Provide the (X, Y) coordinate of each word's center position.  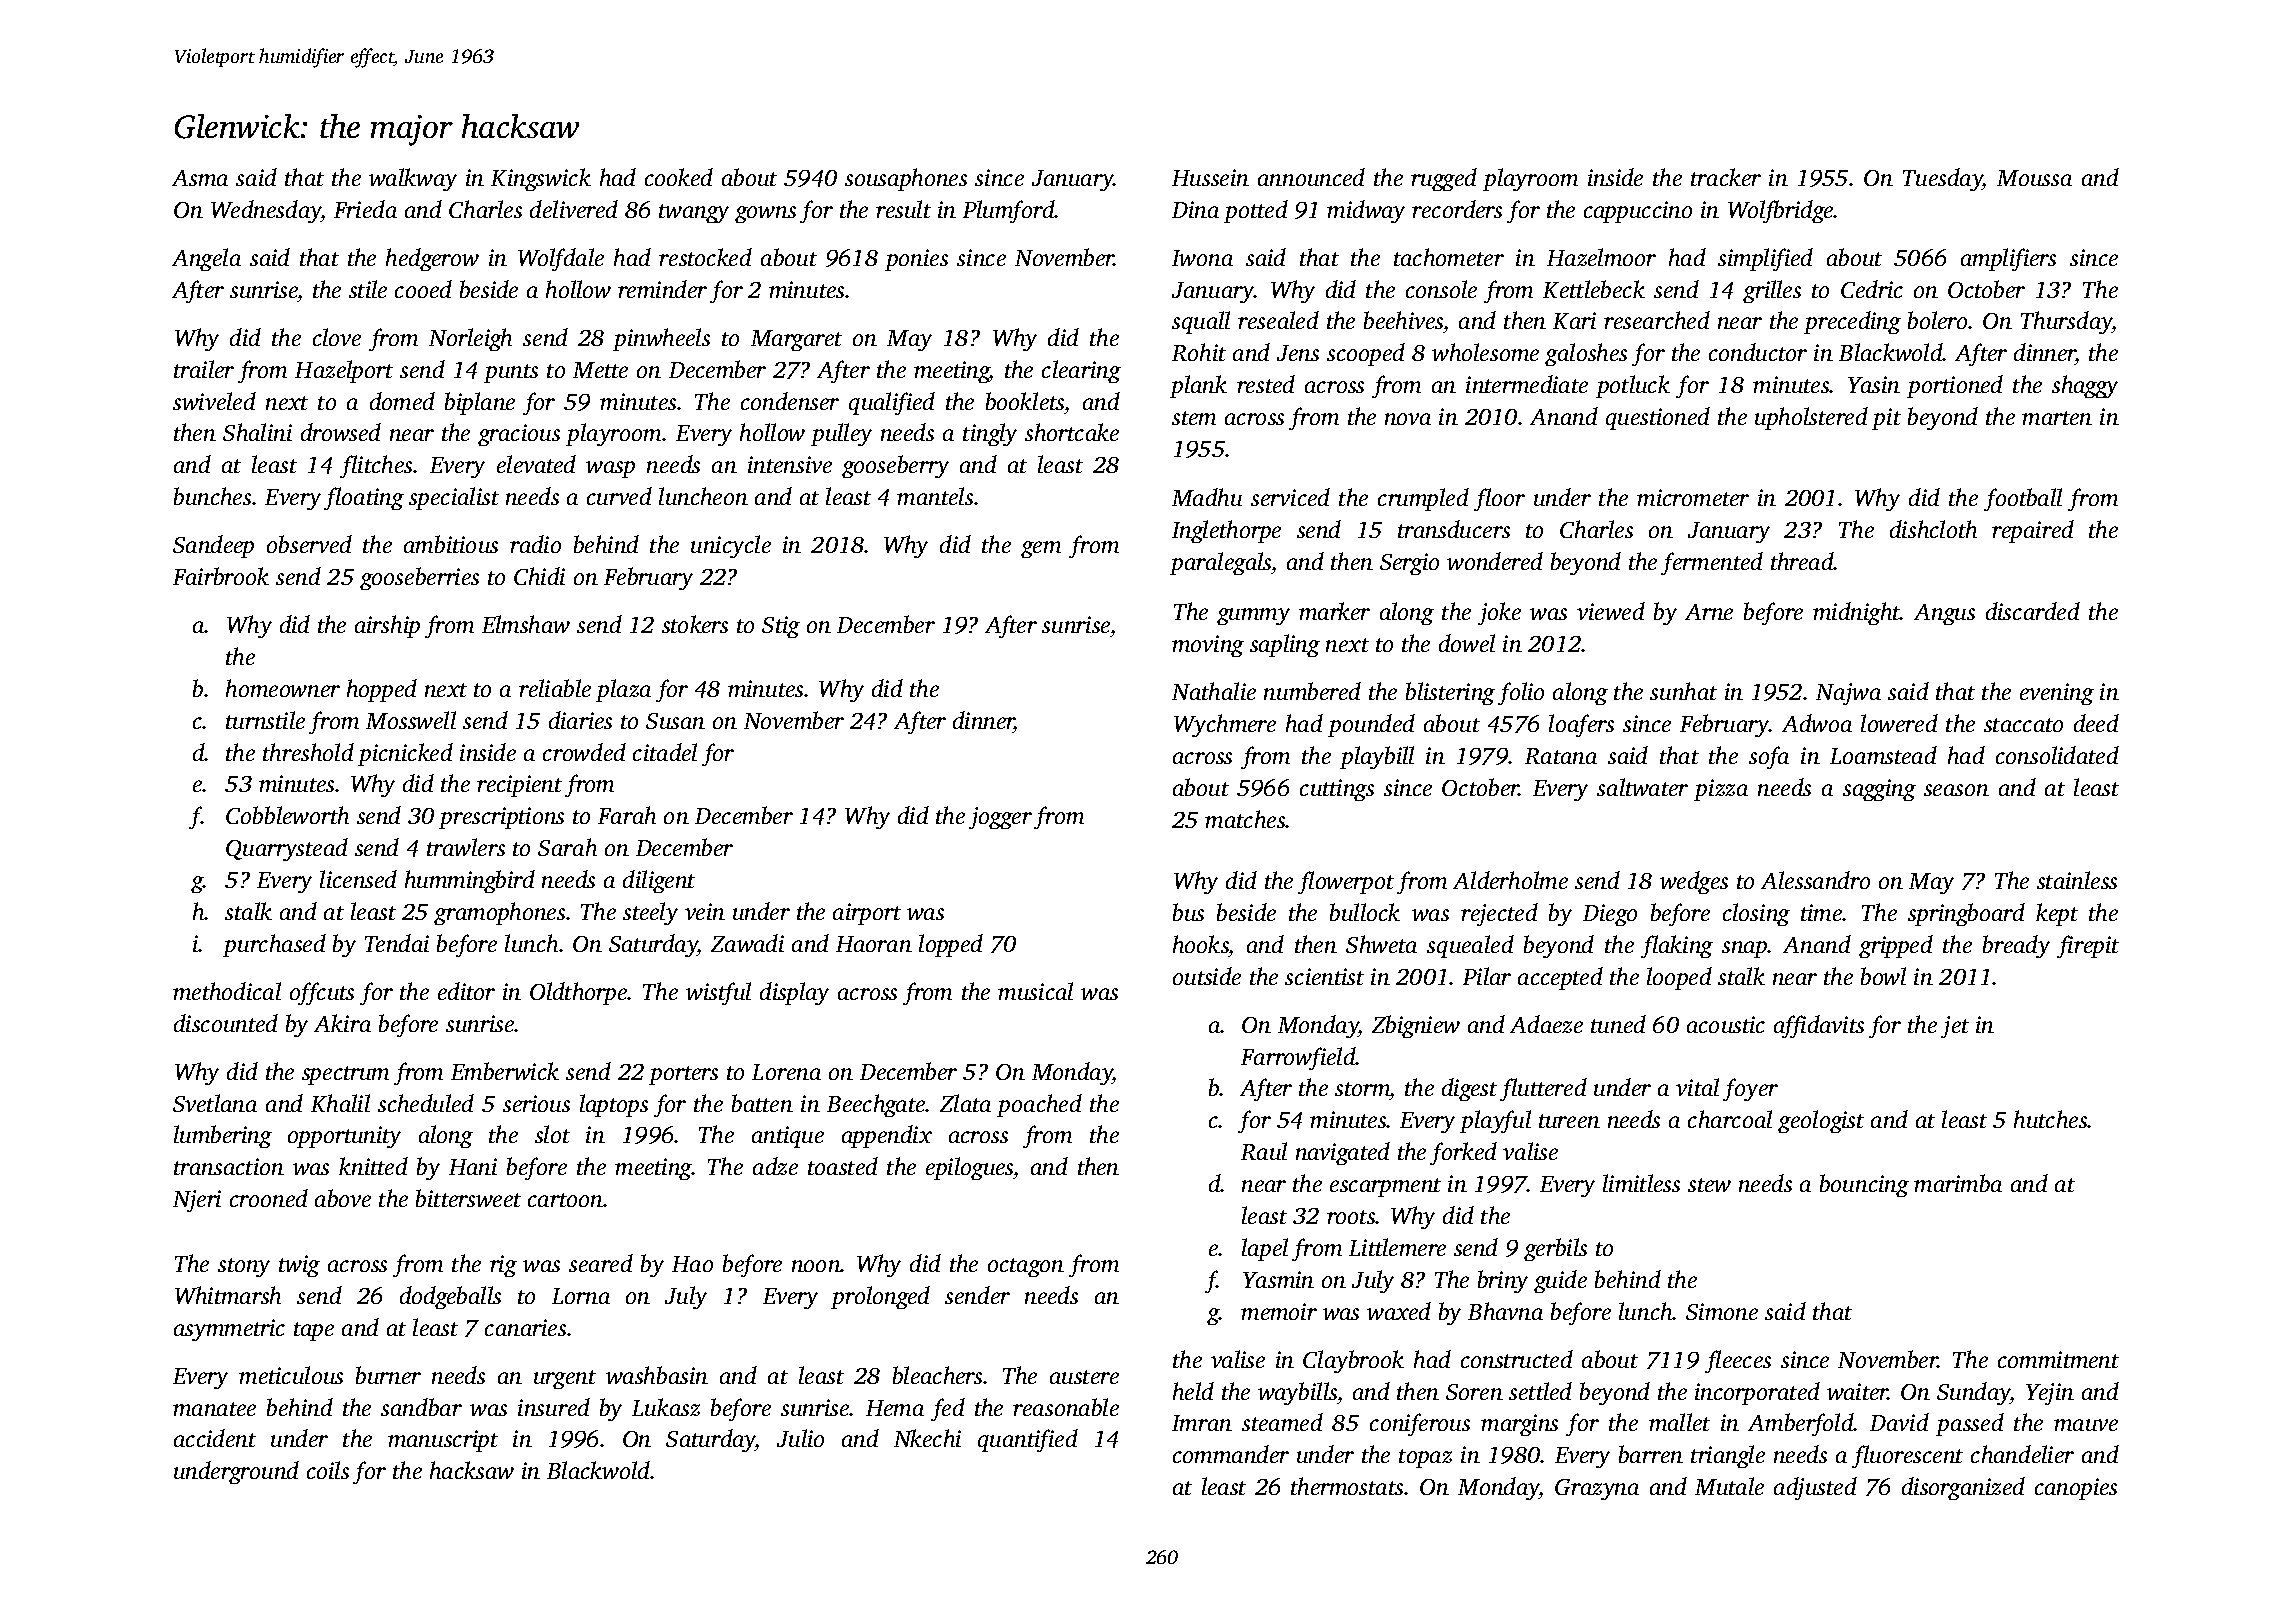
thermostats (1347, 1486)
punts (511, 373)
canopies (2076, 1489)
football (2023, 499)
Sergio (1409, 564)
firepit (2088, 946)
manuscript (443, 1441)
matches (1245, 819)
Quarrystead (287, 849)
